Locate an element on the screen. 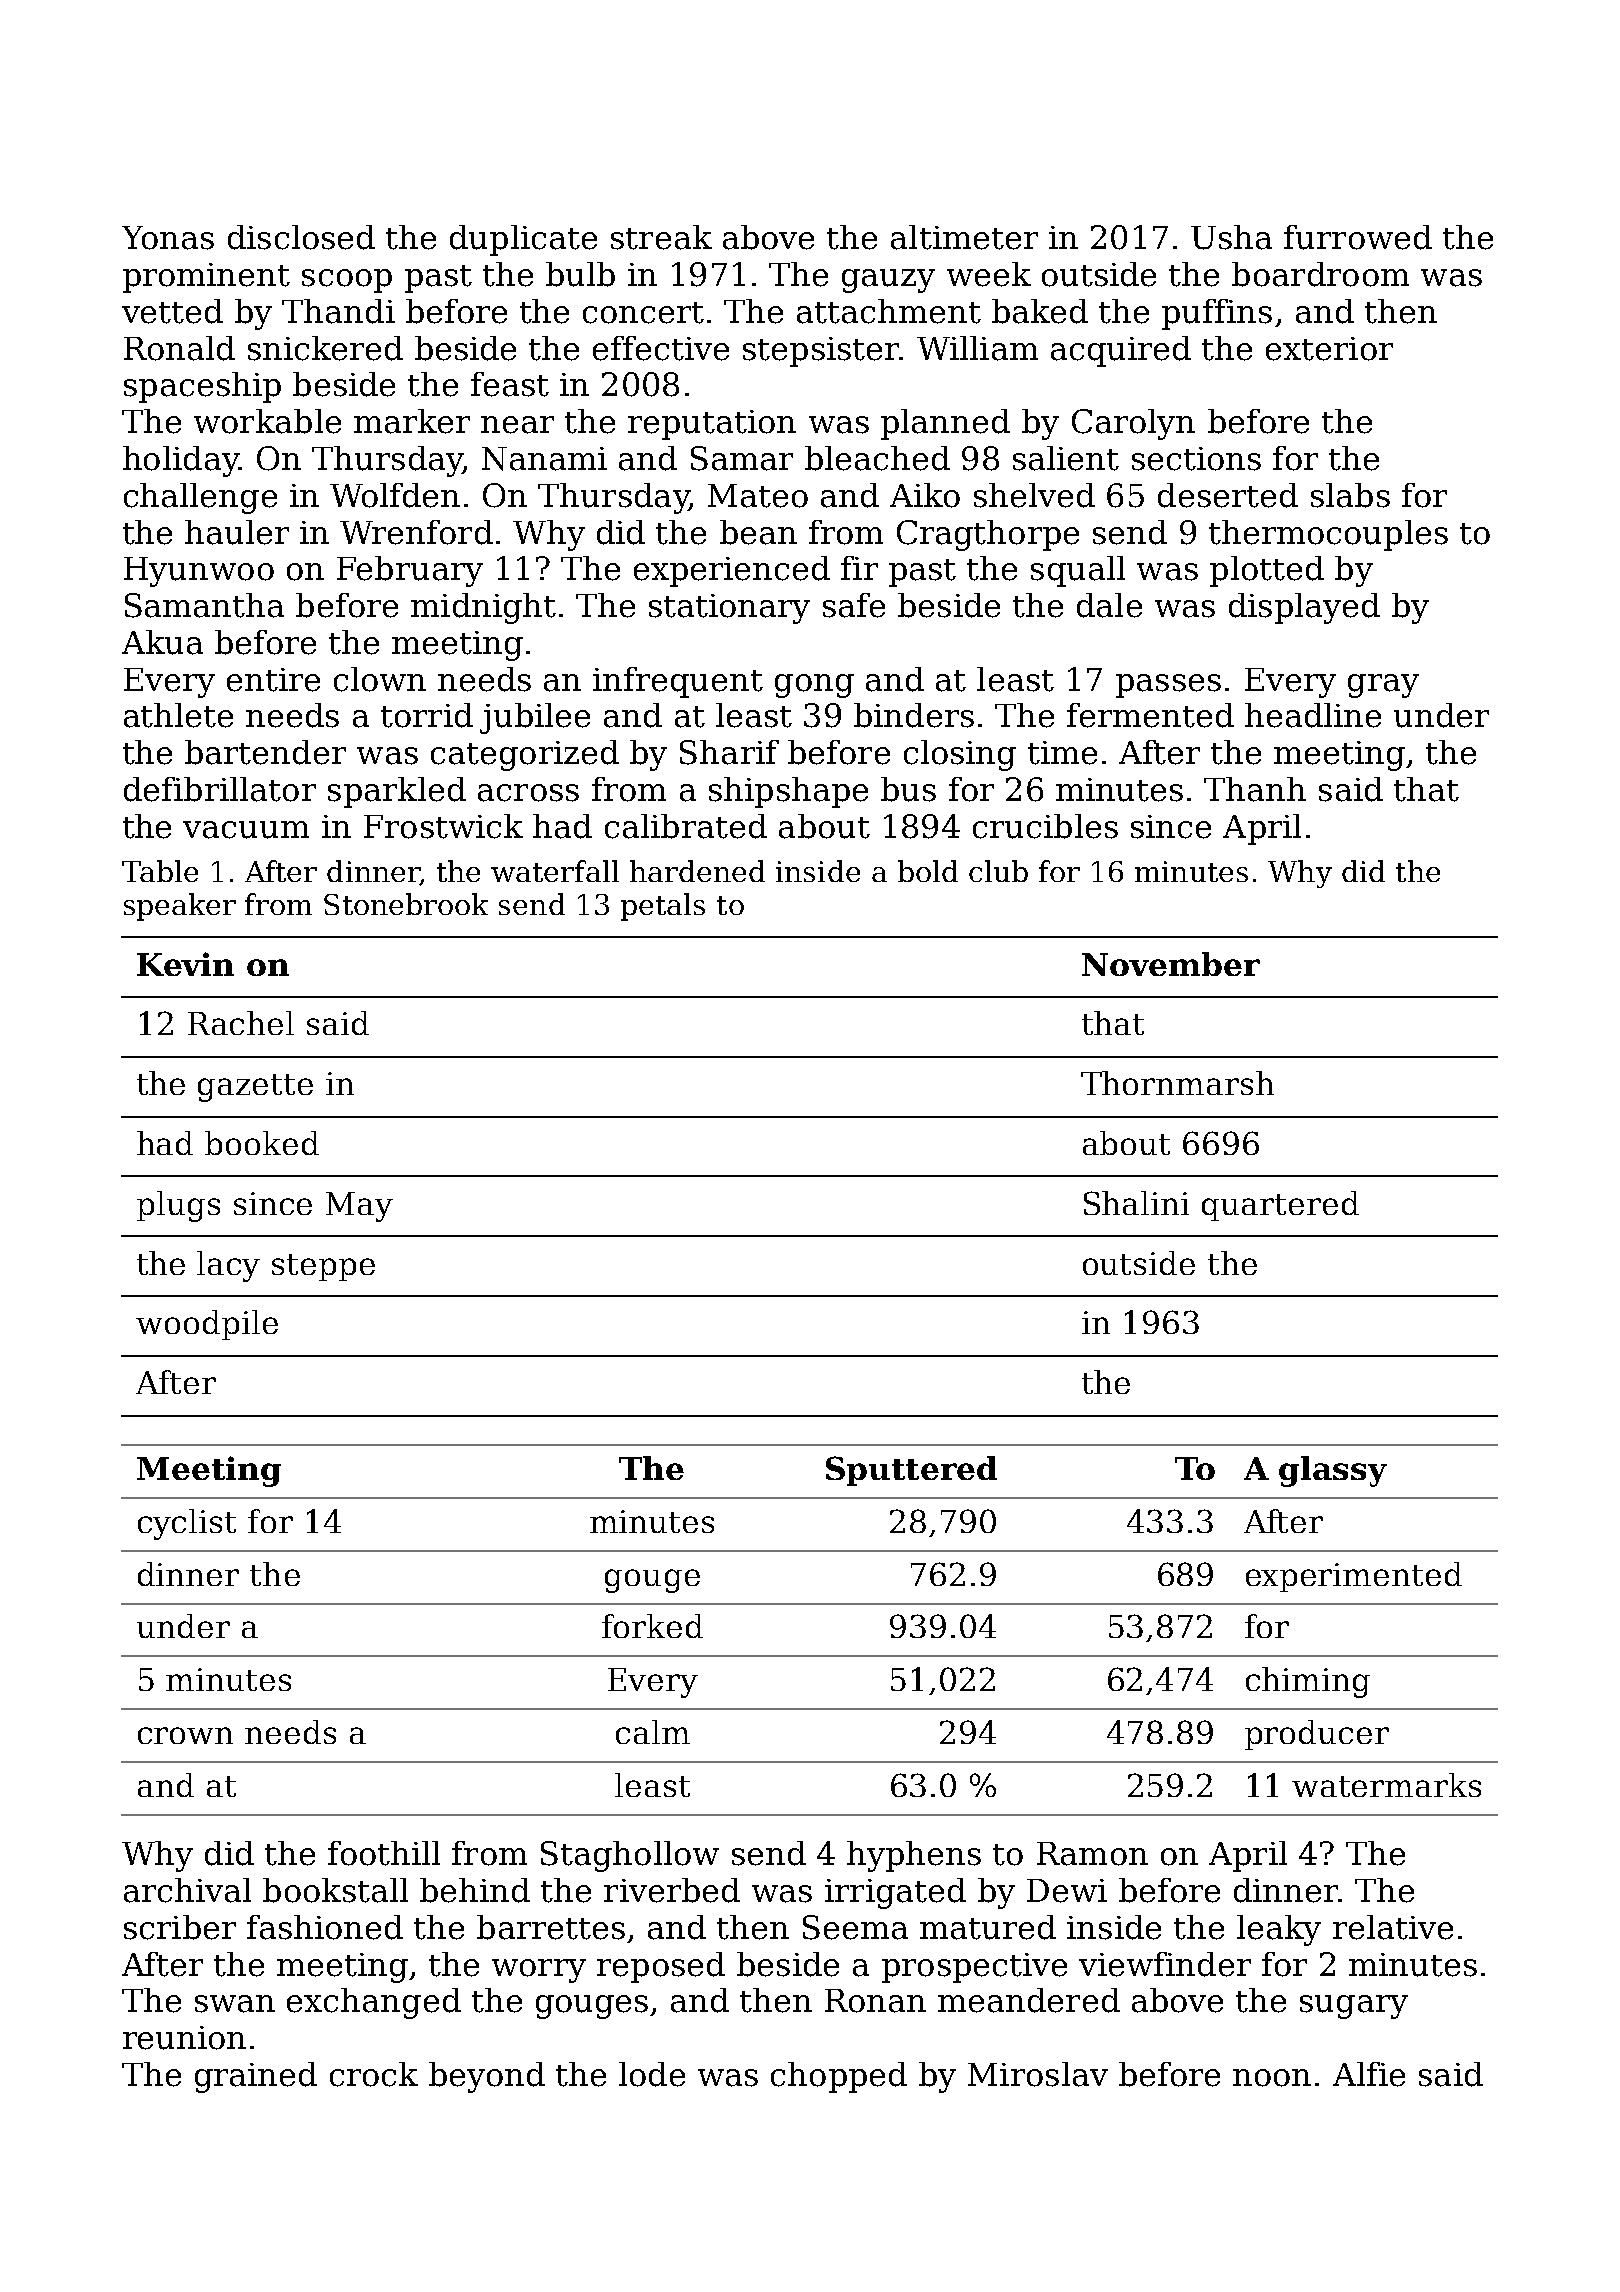 The height and width of the screenshot is (2292, 1620). gray is located at coordinates (1383, 686).
